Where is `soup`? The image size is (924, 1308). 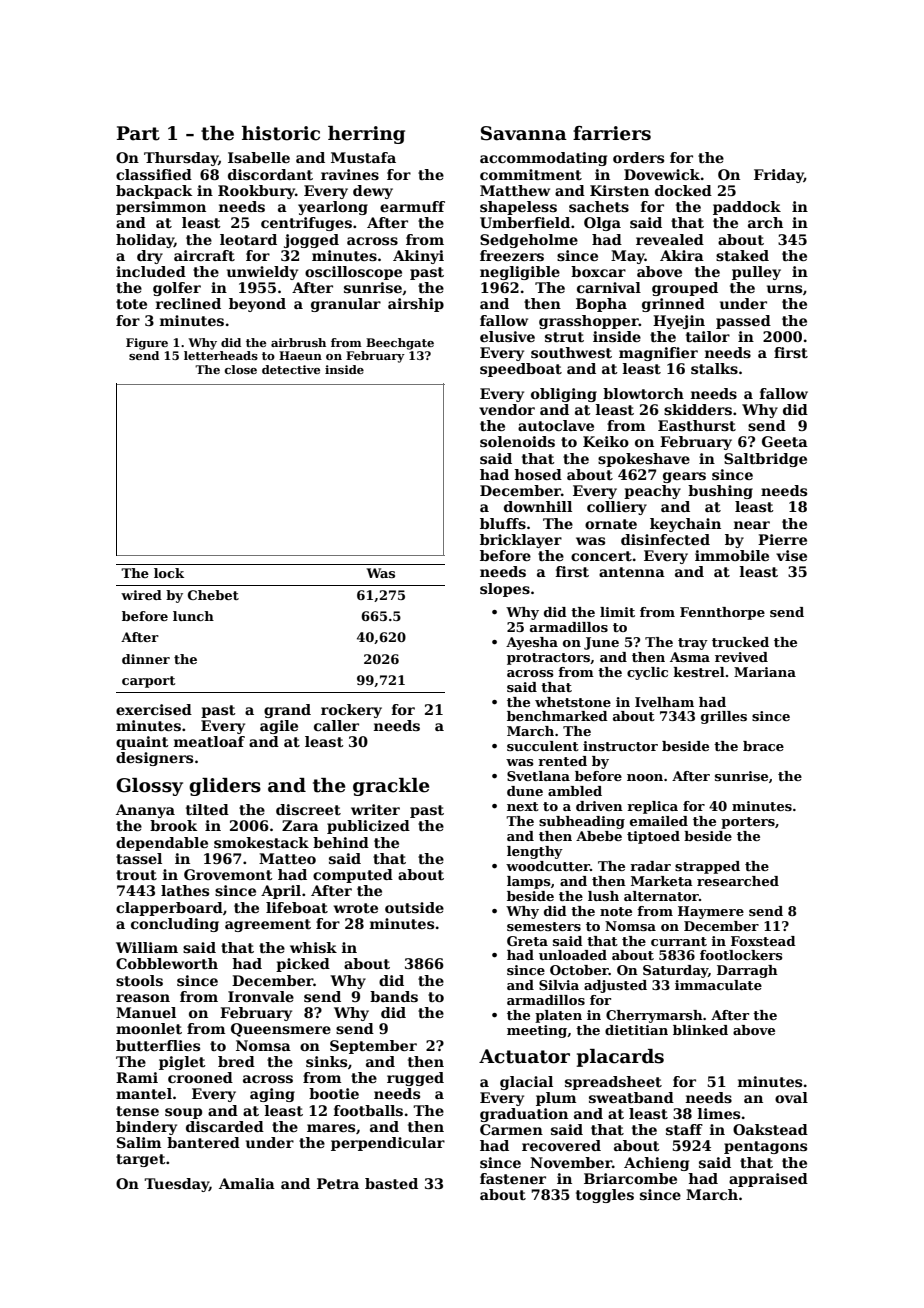 soup is located at coordinates (183, 1113).
